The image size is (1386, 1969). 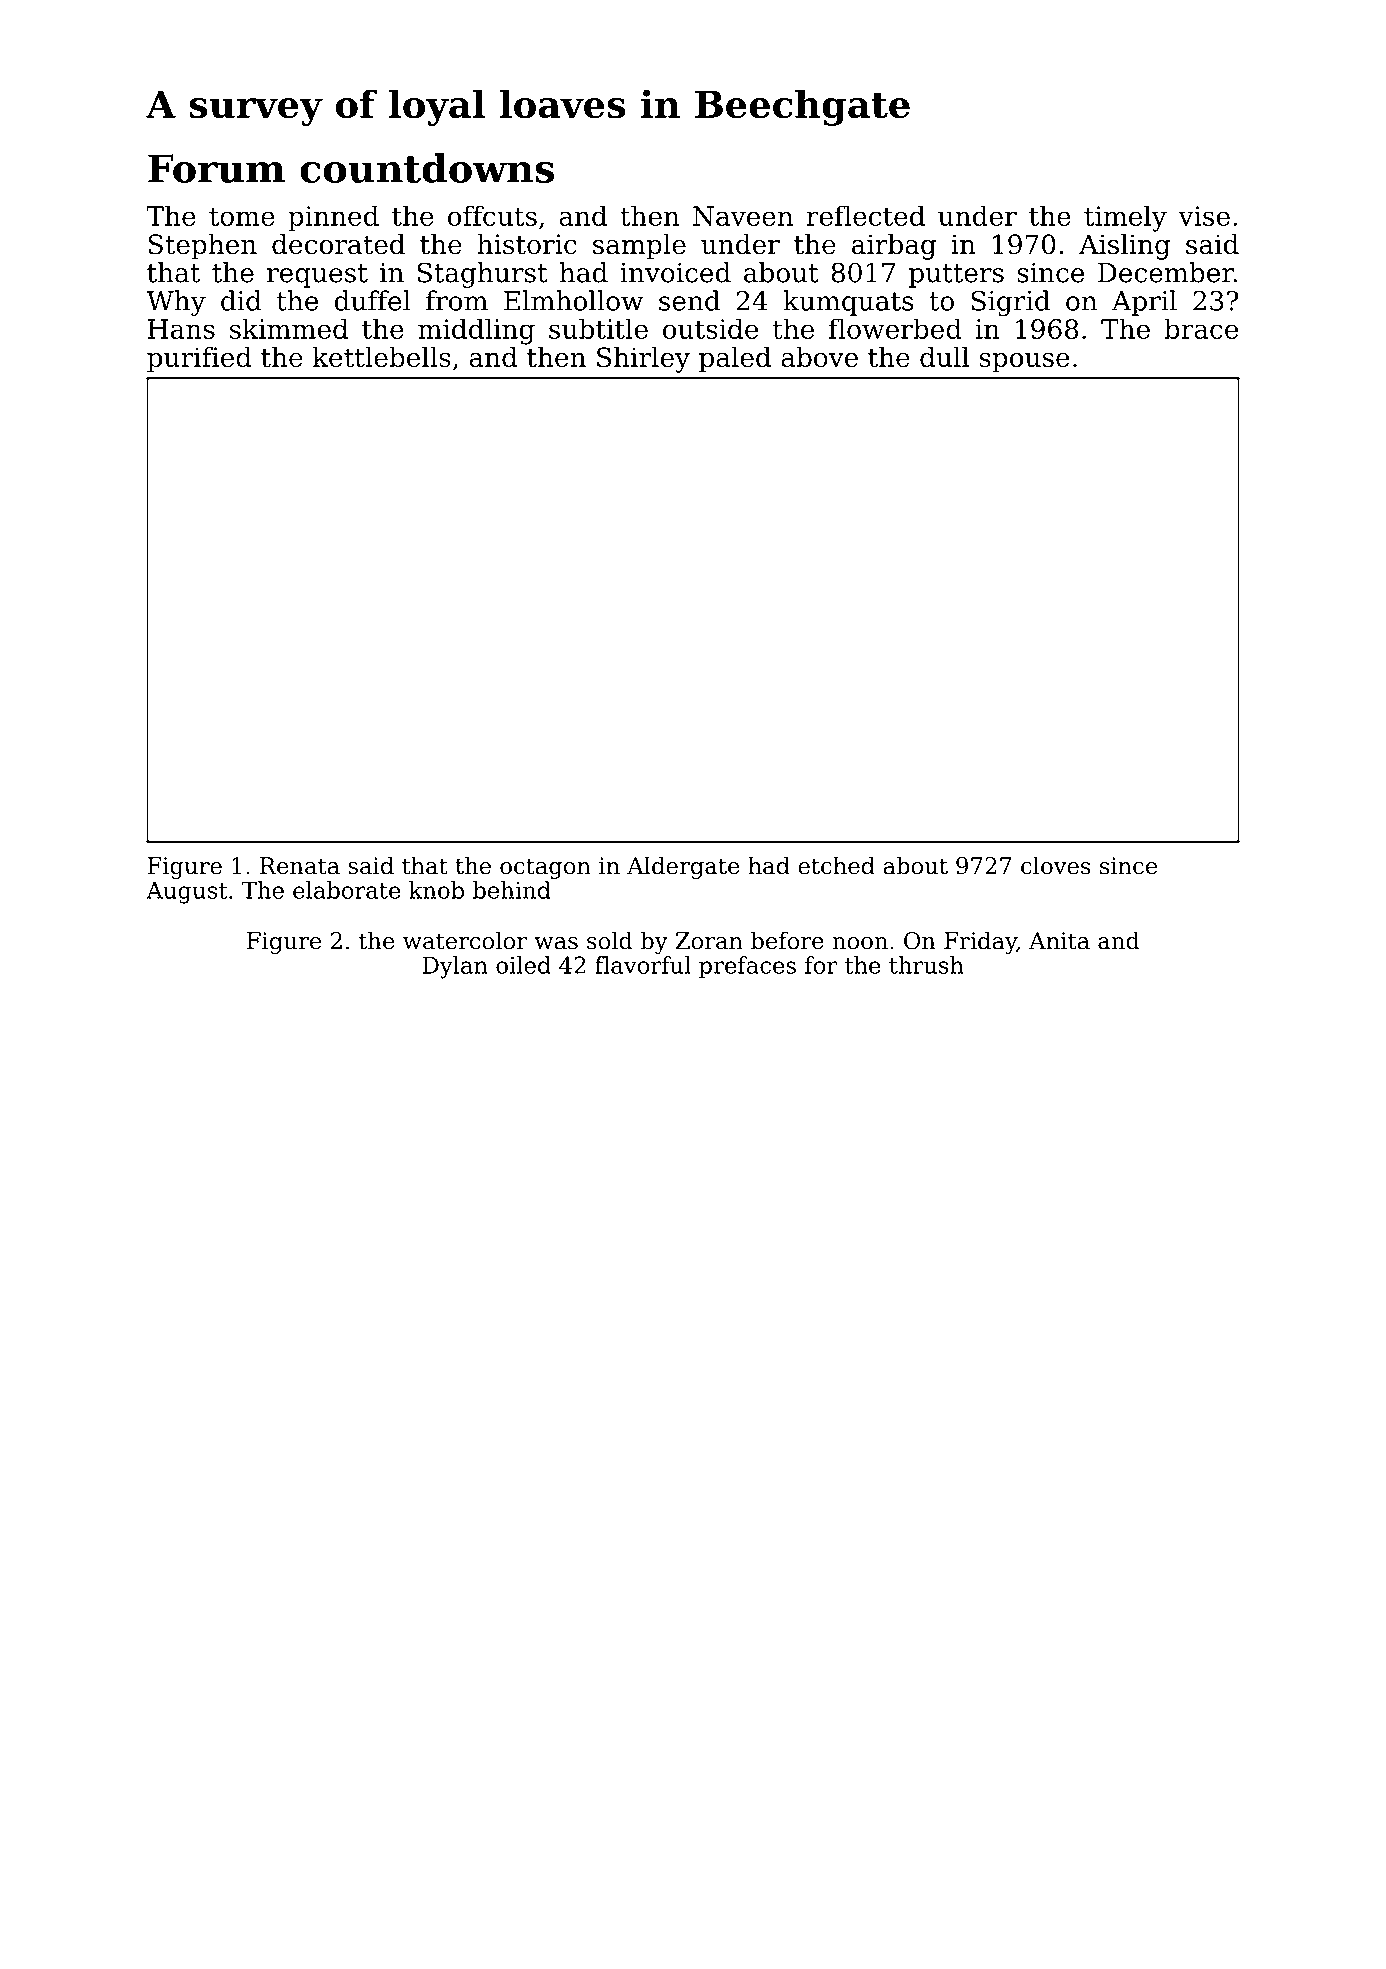 I want to click on kumquats, so click(x=848, y=303).
